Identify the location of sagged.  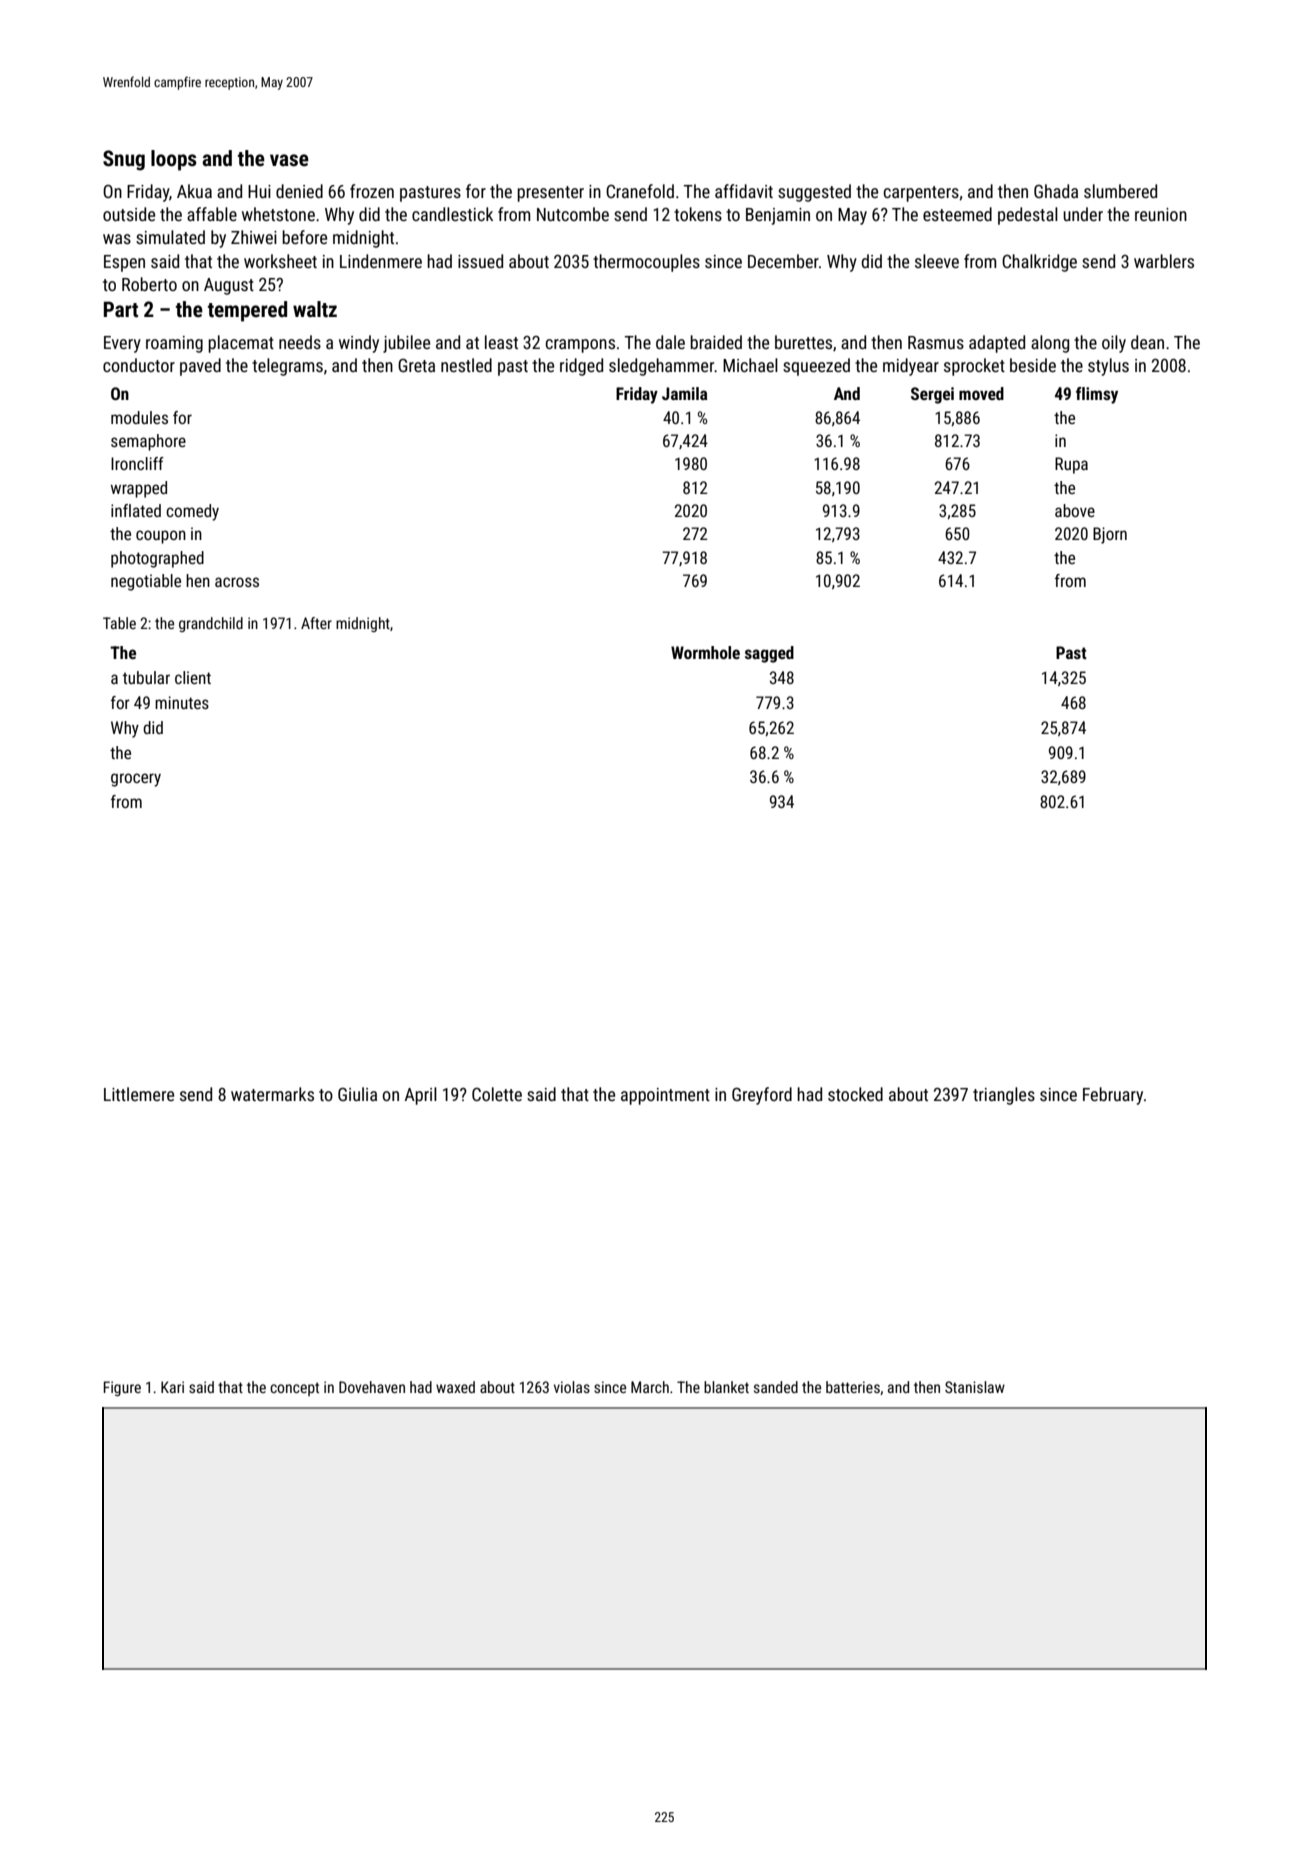
(769, 654).
